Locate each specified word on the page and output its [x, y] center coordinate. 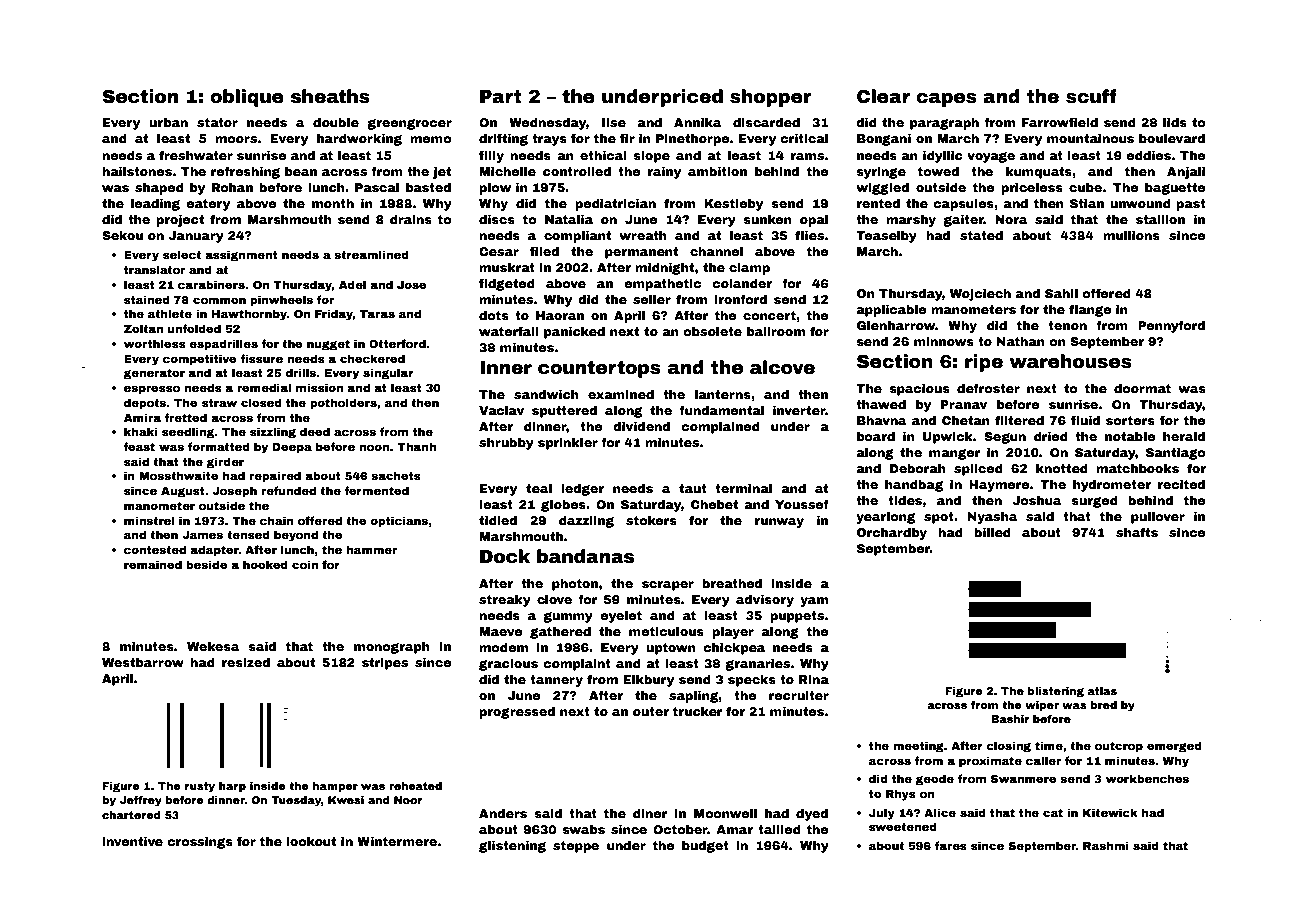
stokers [651, 520]
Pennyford [1171, 326]
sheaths [330, 96]
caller [1043, 760]
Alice [940, 812]
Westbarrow [143, 662]
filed [544, 251]
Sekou [122, 235]
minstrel [149, 520]
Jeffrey [141, 801]
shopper [770, 98]
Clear [883, 96]
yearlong [885, 518]
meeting [918, 747]
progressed [517, 713]
